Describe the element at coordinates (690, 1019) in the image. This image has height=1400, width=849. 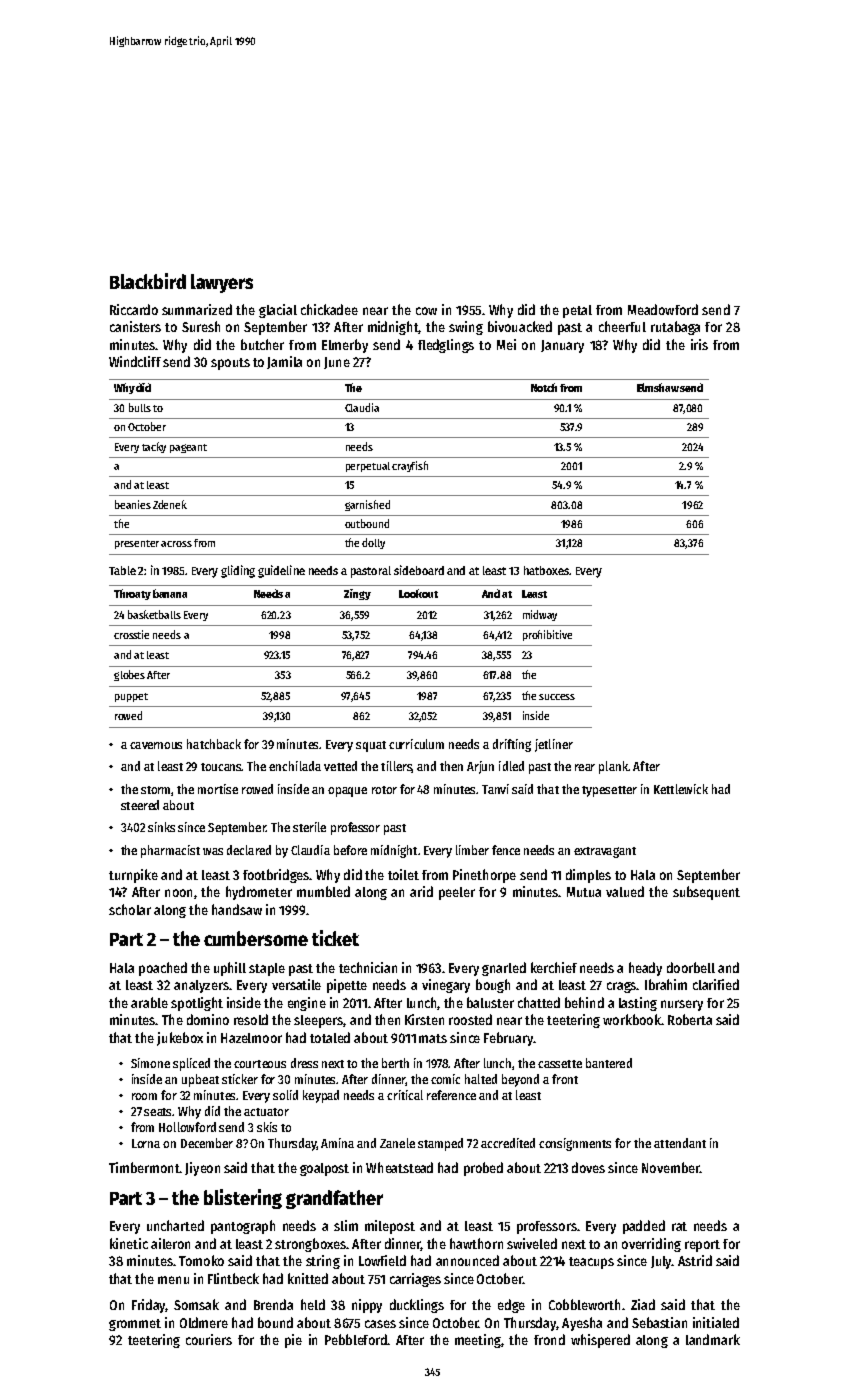
I see `Roberta` at that location.
